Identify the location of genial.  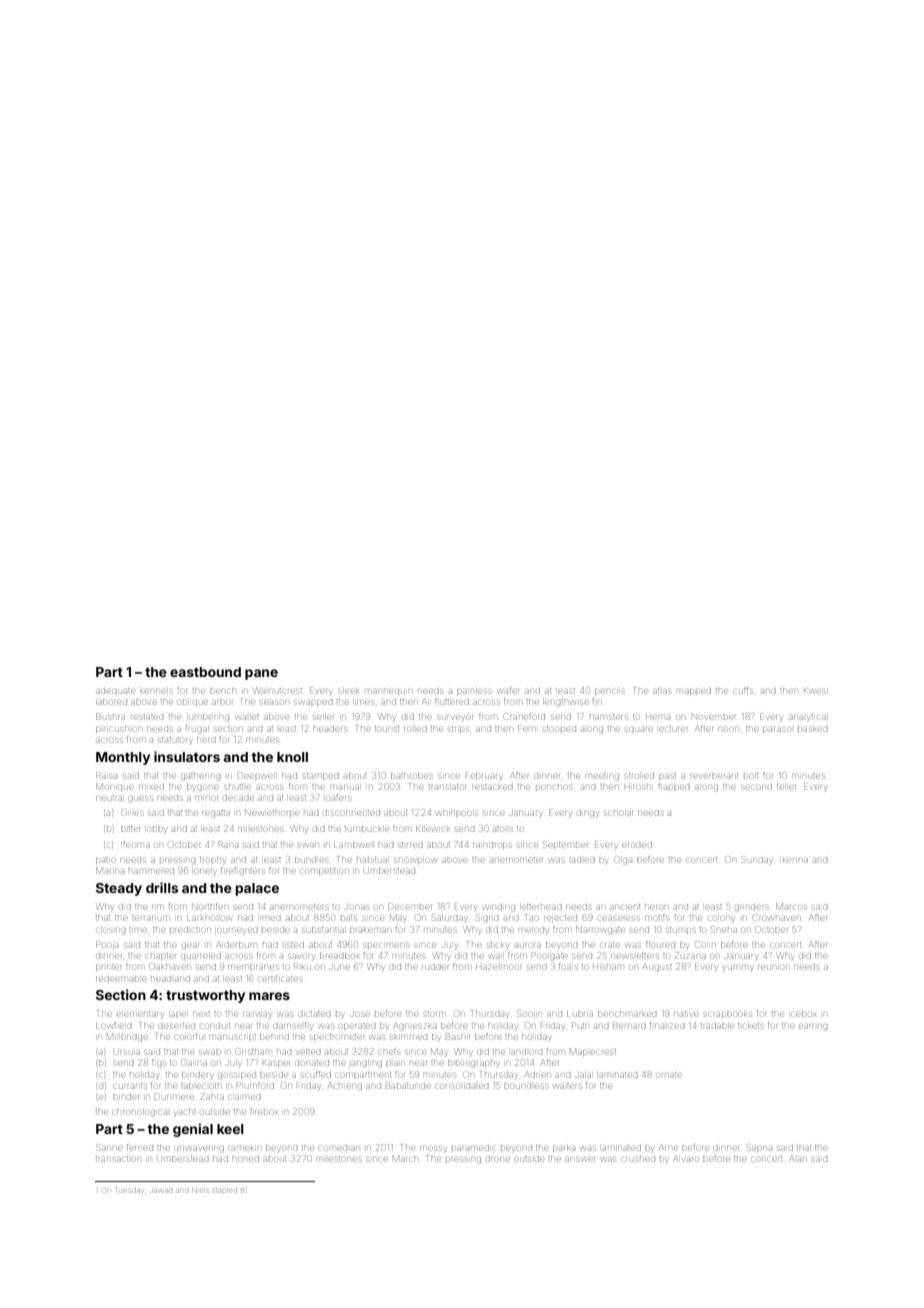
(193, 1130).
